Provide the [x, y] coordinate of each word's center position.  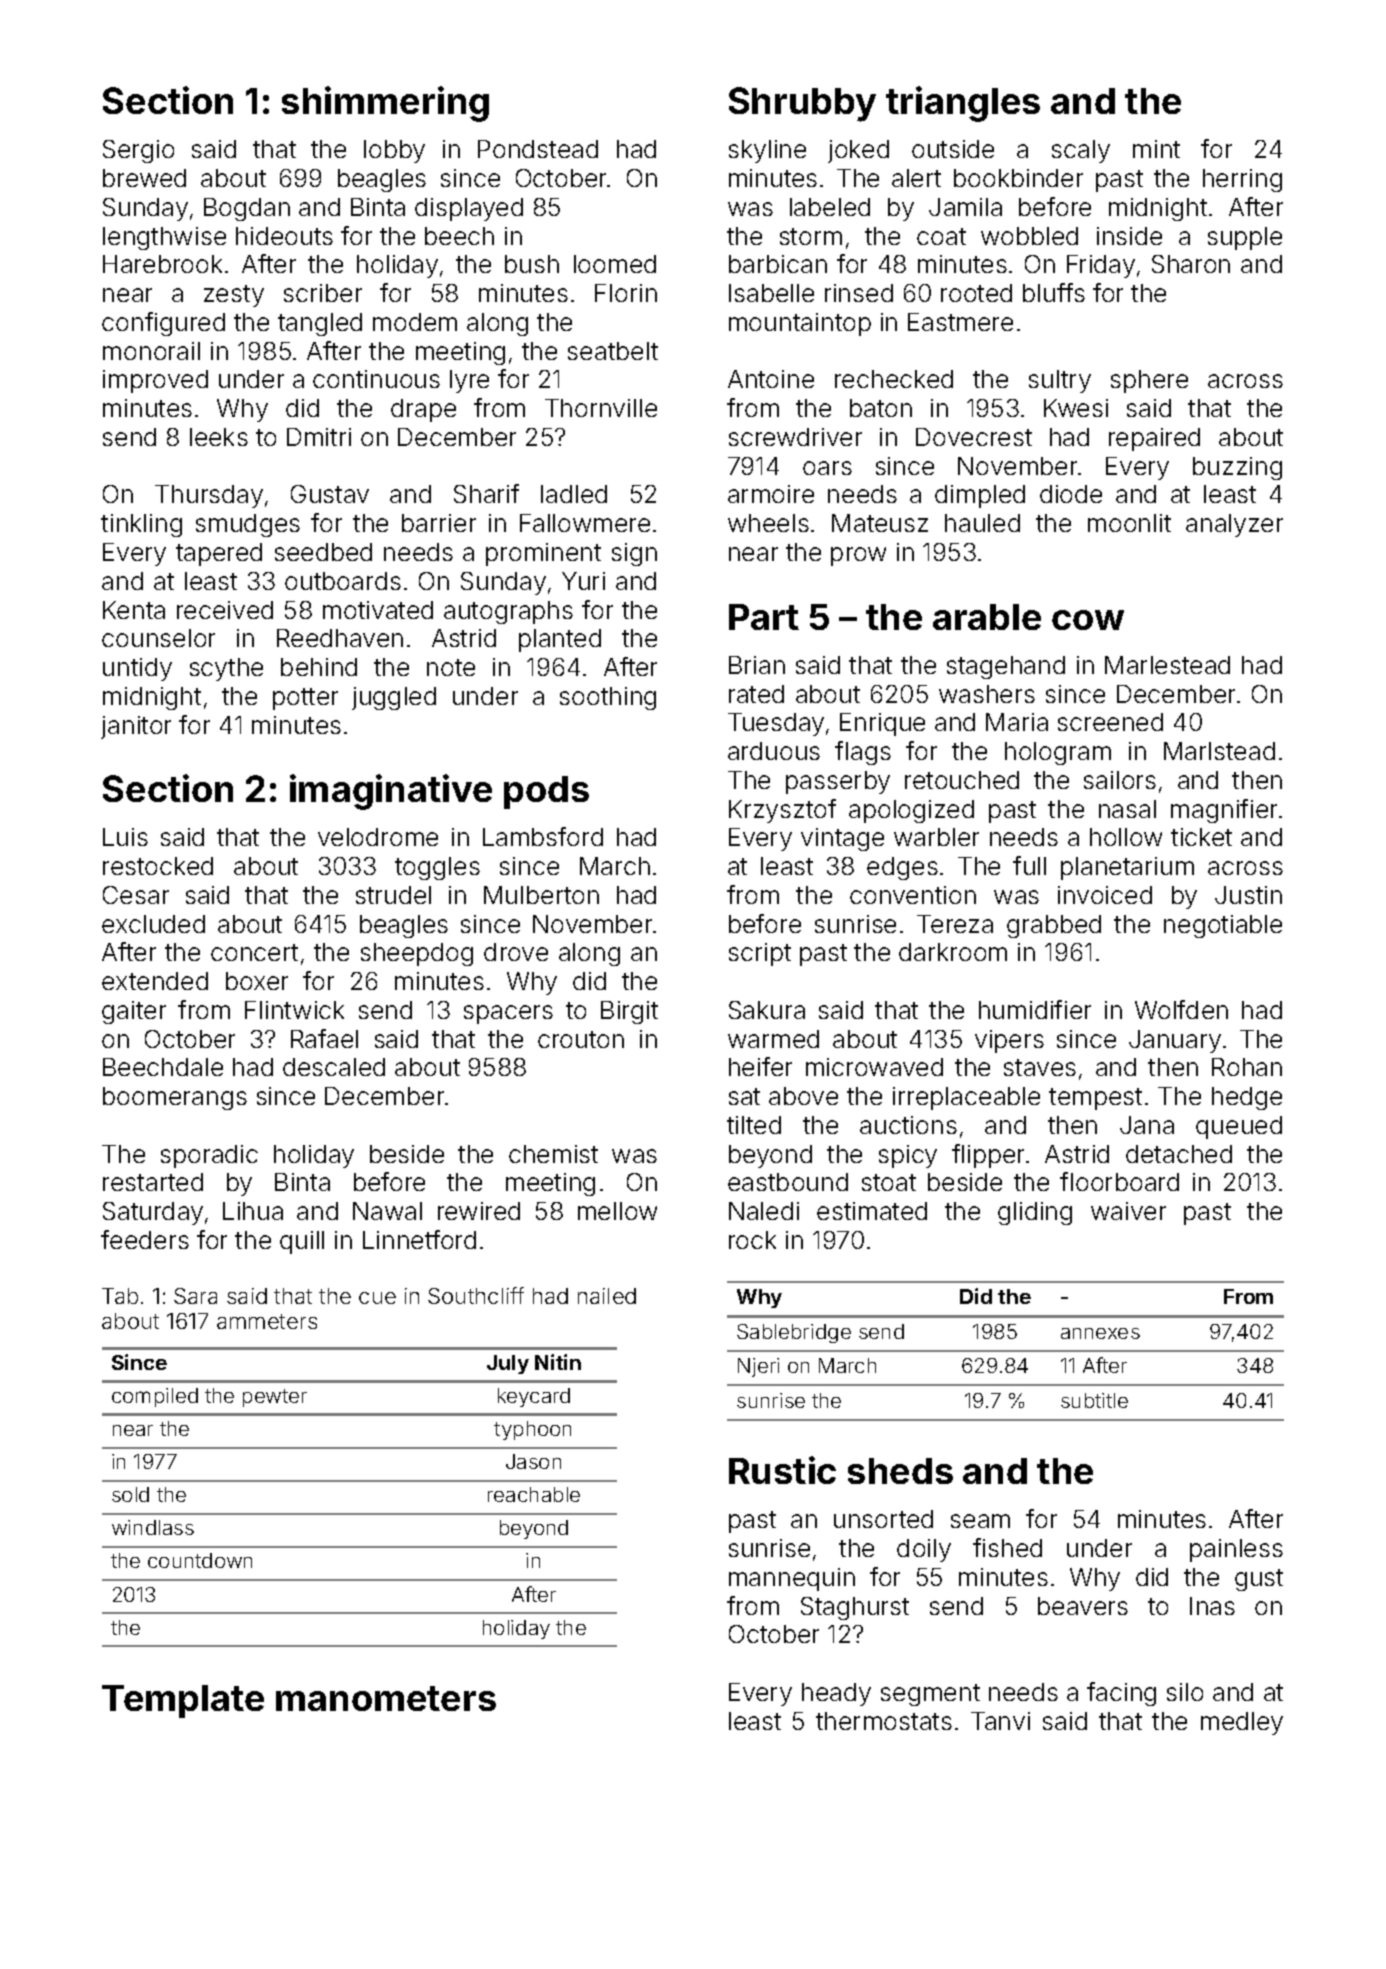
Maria [1017, 722]
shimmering [385, 104]
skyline [767, 151]
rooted [976, 293]
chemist [553, 1154]
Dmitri [319, 437]
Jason [533, 1461]
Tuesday [776, 724]
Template [183, 1701]
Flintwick [294, 1010]
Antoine [771, 379]
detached [1179, 1154]
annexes [1100, 1333]
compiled [155, 1397]
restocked [158, 866]
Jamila [965, 207]
